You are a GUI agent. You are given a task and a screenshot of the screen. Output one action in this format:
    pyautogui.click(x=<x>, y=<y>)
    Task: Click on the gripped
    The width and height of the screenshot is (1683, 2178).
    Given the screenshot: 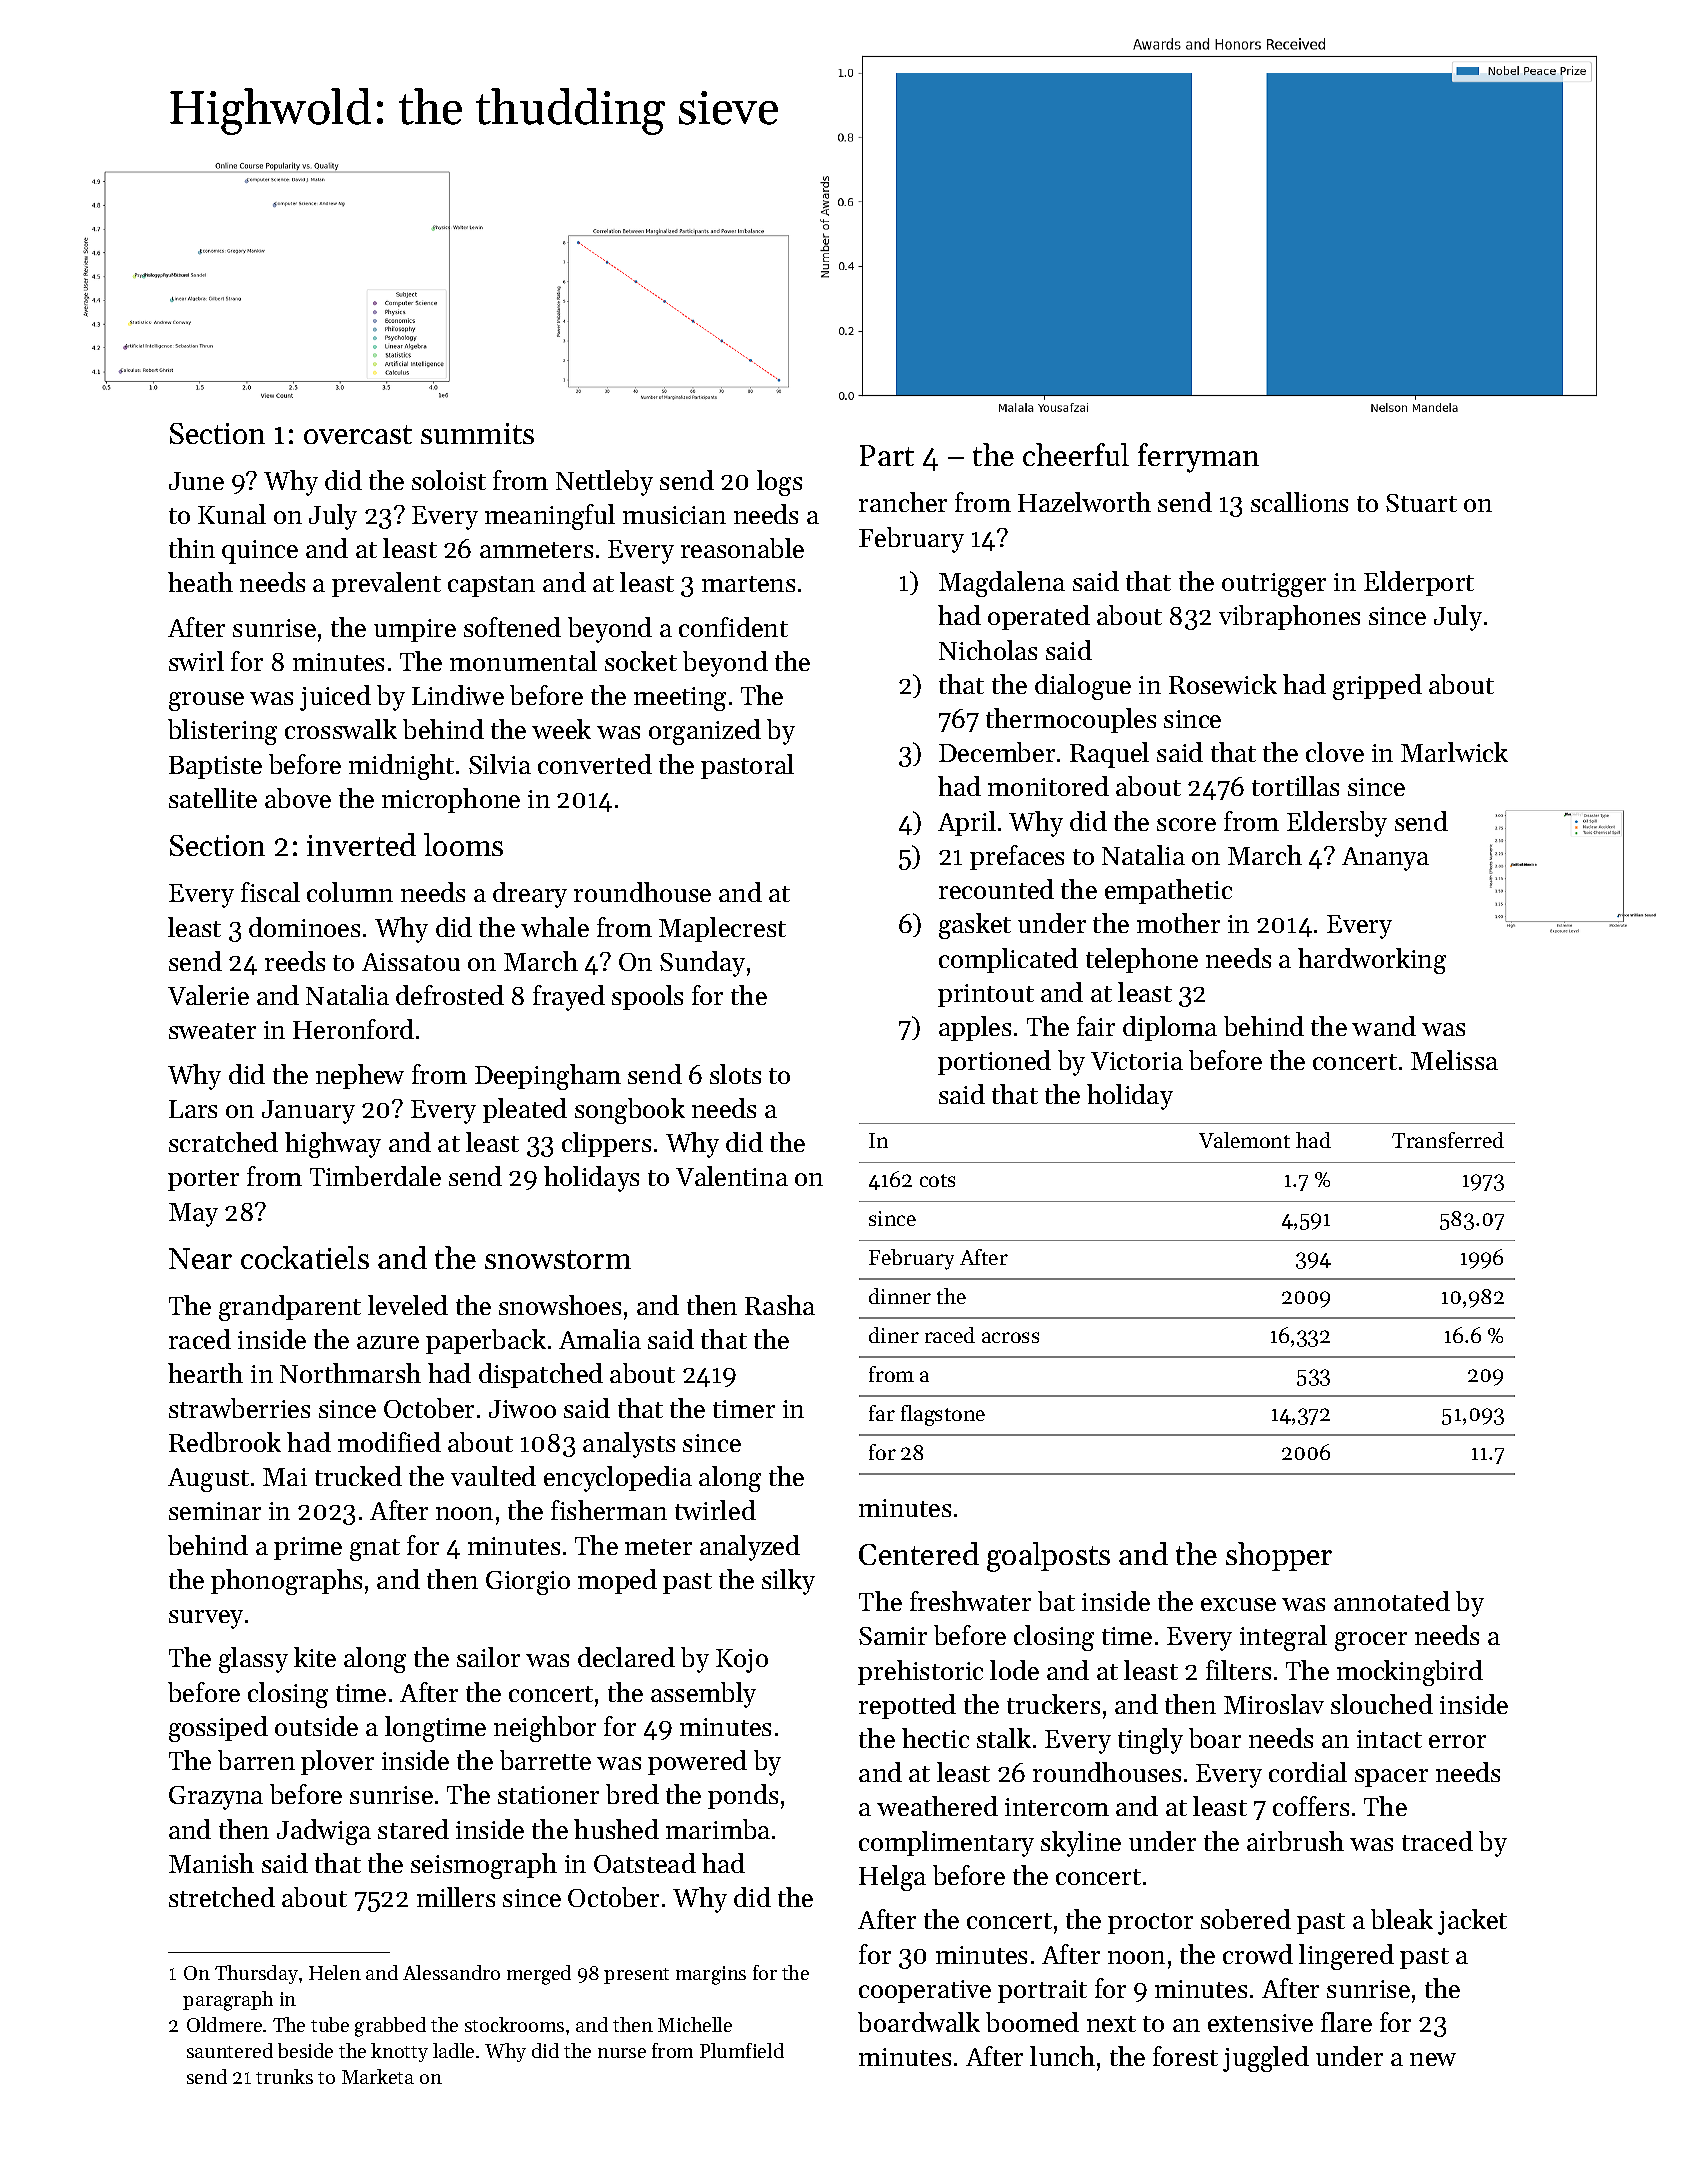 What is the action you would take?
    pyautogui.click(x=1377, y=687)
